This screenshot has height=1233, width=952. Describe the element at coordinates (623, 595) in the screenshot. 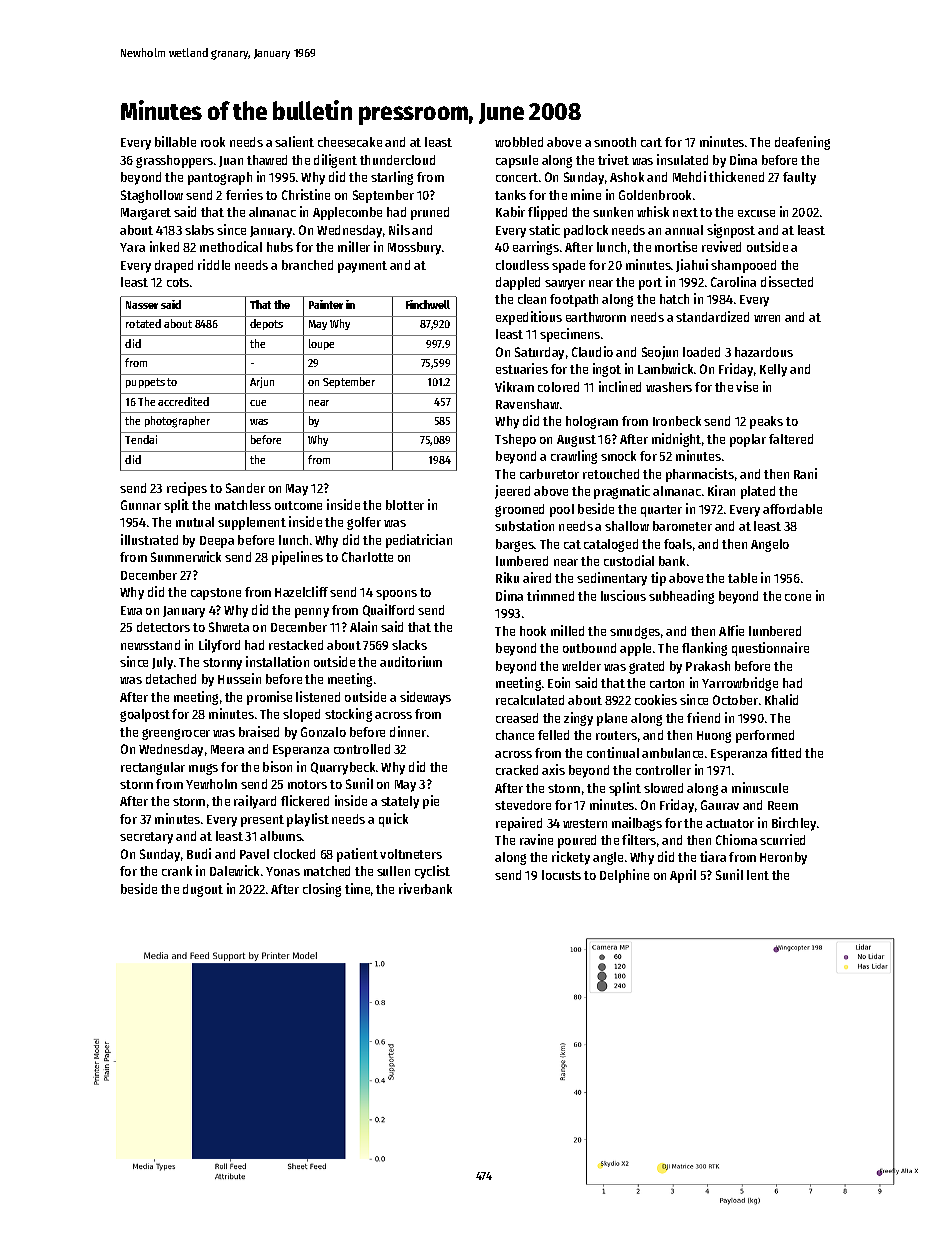

I see `luscious` at that location.
